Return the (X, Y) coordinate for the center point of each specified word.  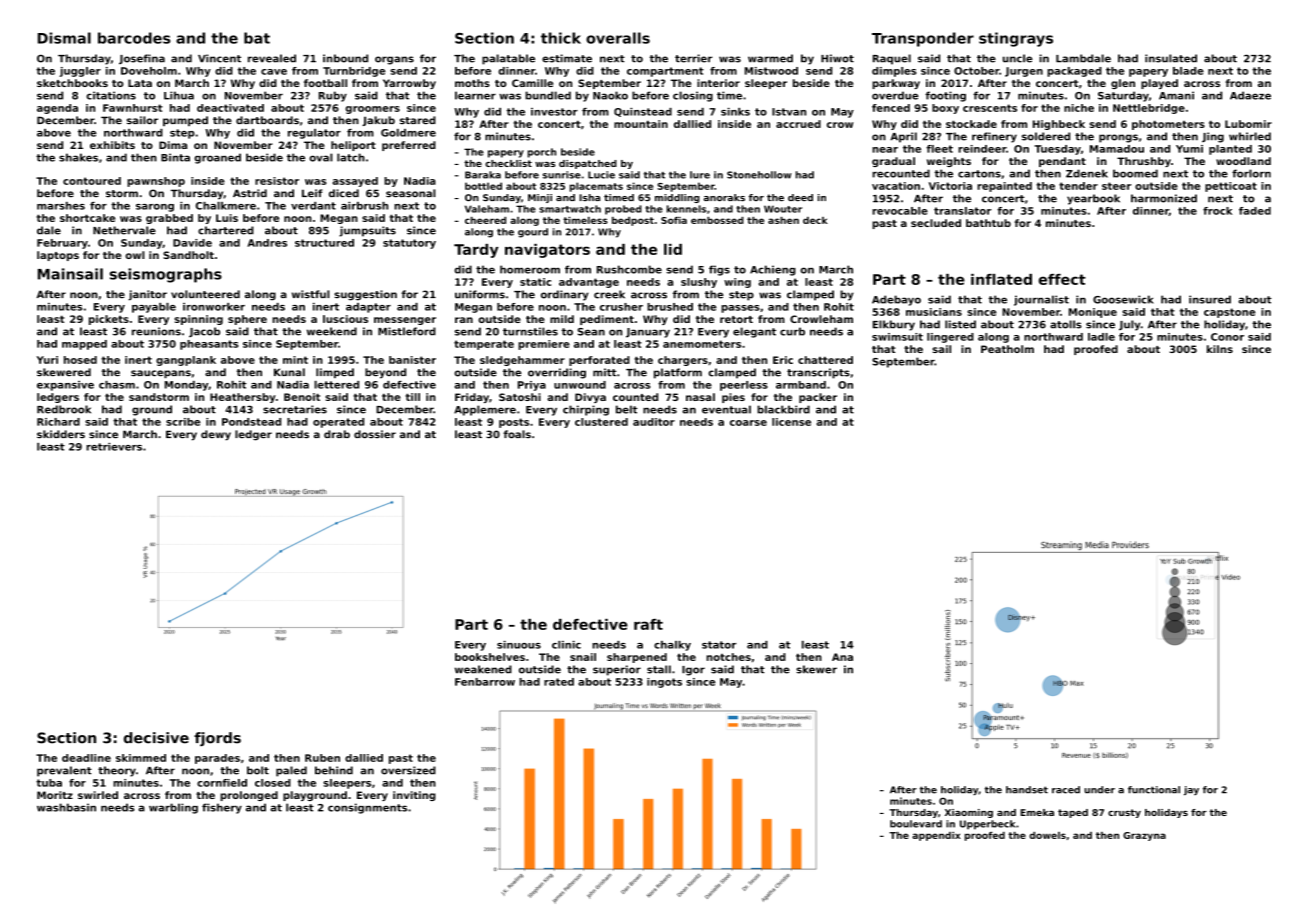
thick (561, 38)
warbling (173, 808)
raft (648, 624)
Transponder (923, 39)
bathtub (988, 223)
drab (337, 434)
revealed (272, 58)
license (791, 422)
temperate (484, 345)
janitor (147, 295)
